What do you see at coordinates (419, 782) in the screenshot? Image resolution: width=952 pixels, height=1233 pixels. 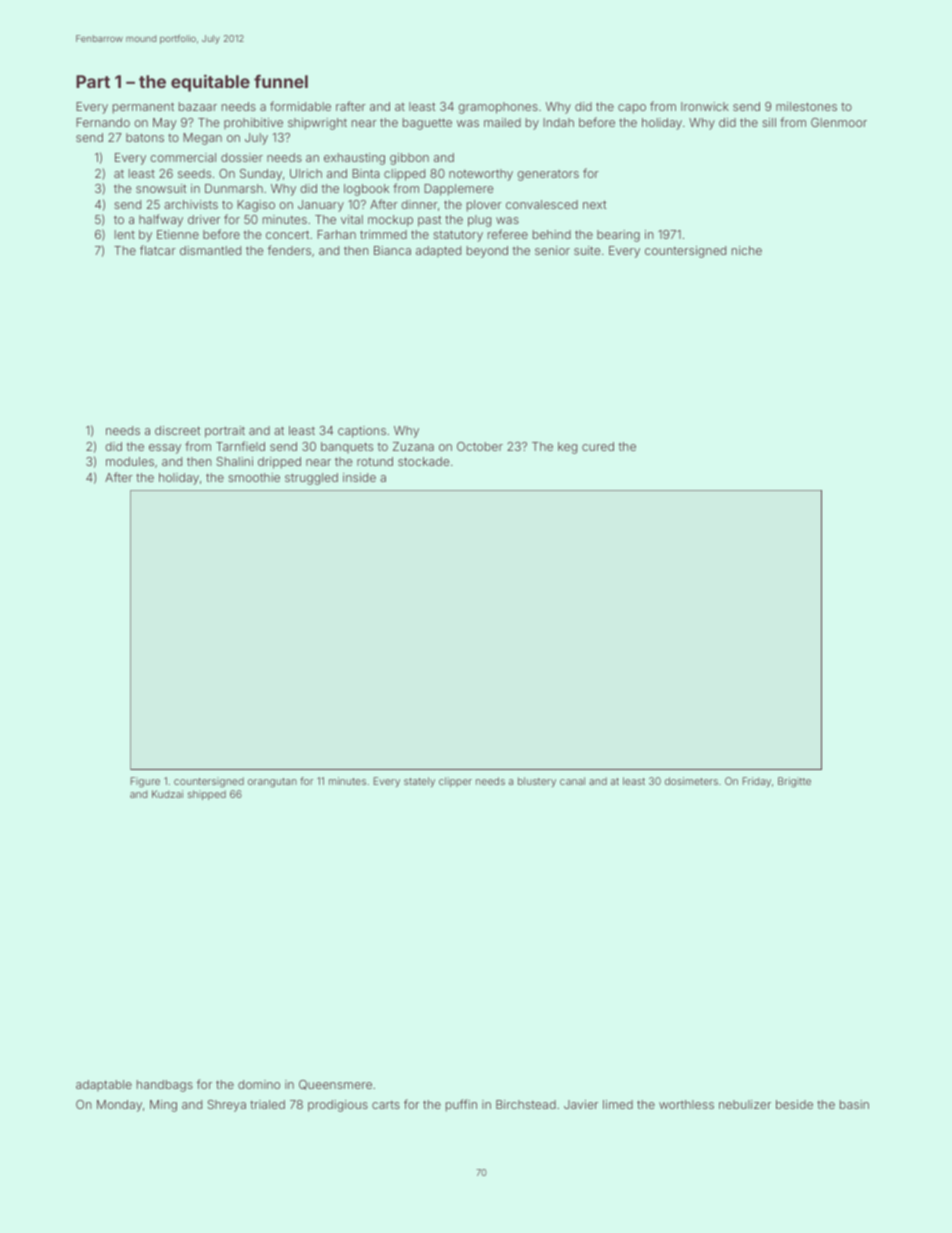 I see `stately` at bounding box center [419, 782].
